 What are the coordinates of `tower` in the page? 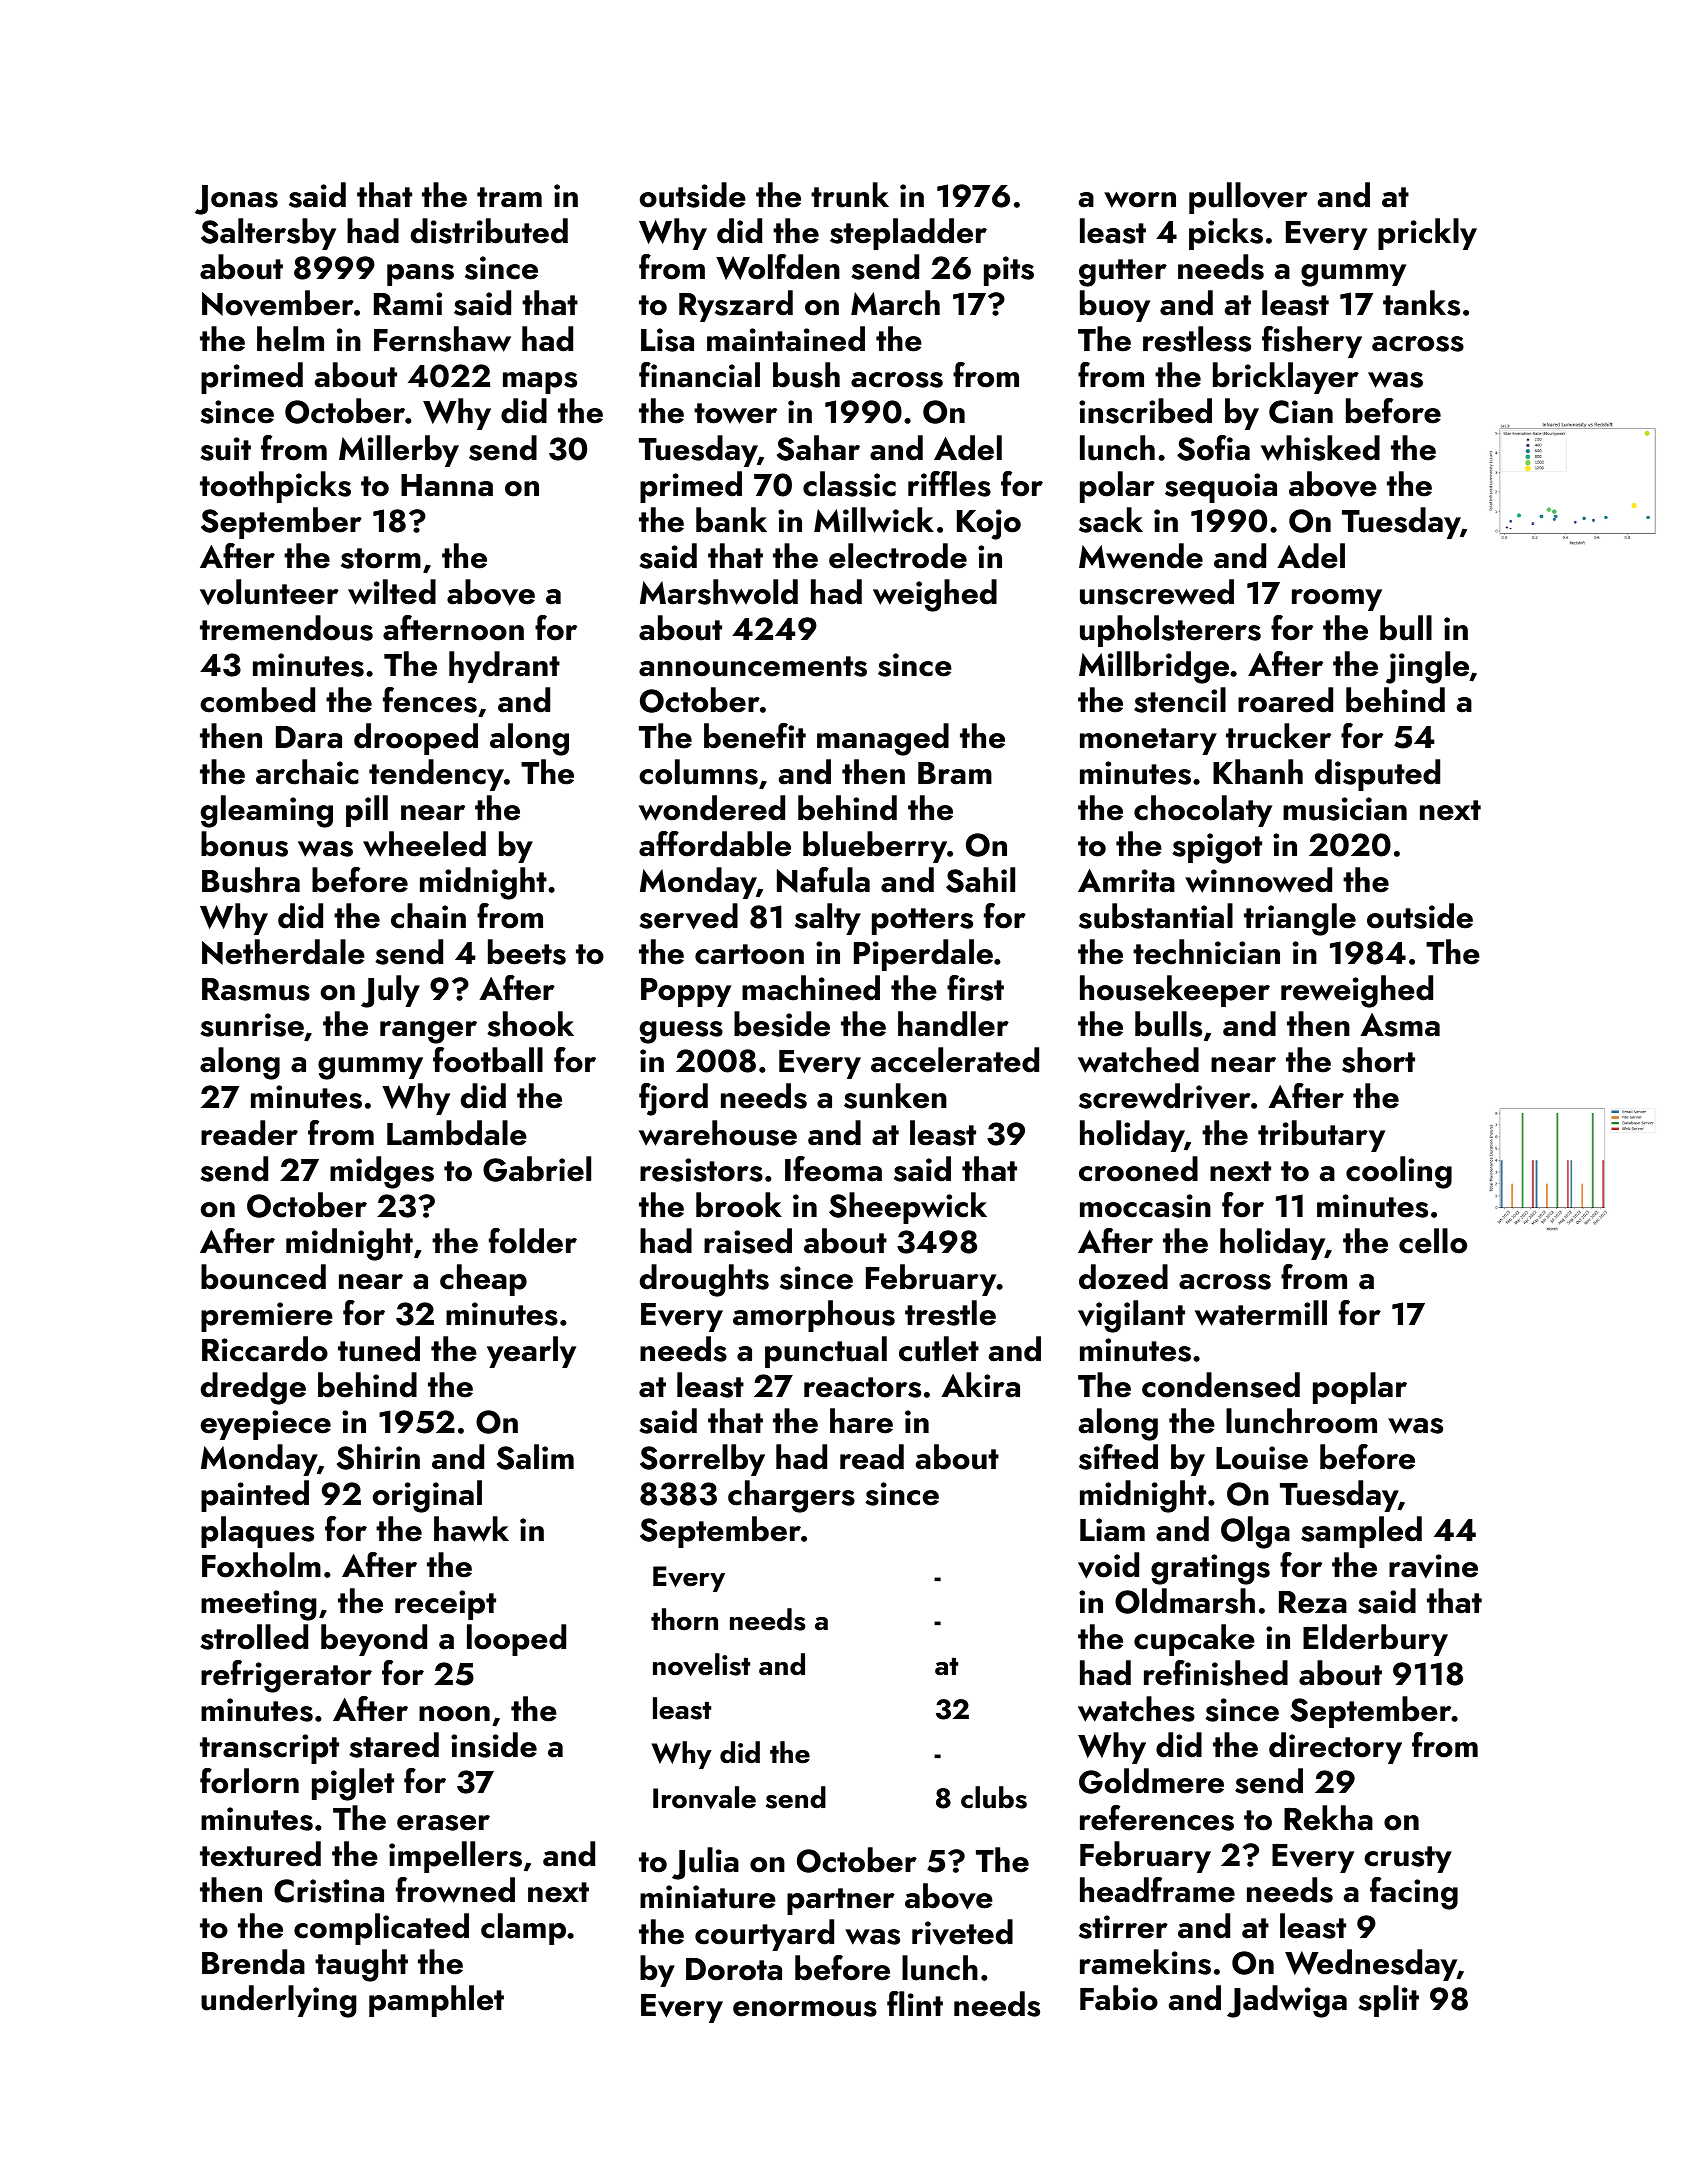 It's located at (735, 413).
